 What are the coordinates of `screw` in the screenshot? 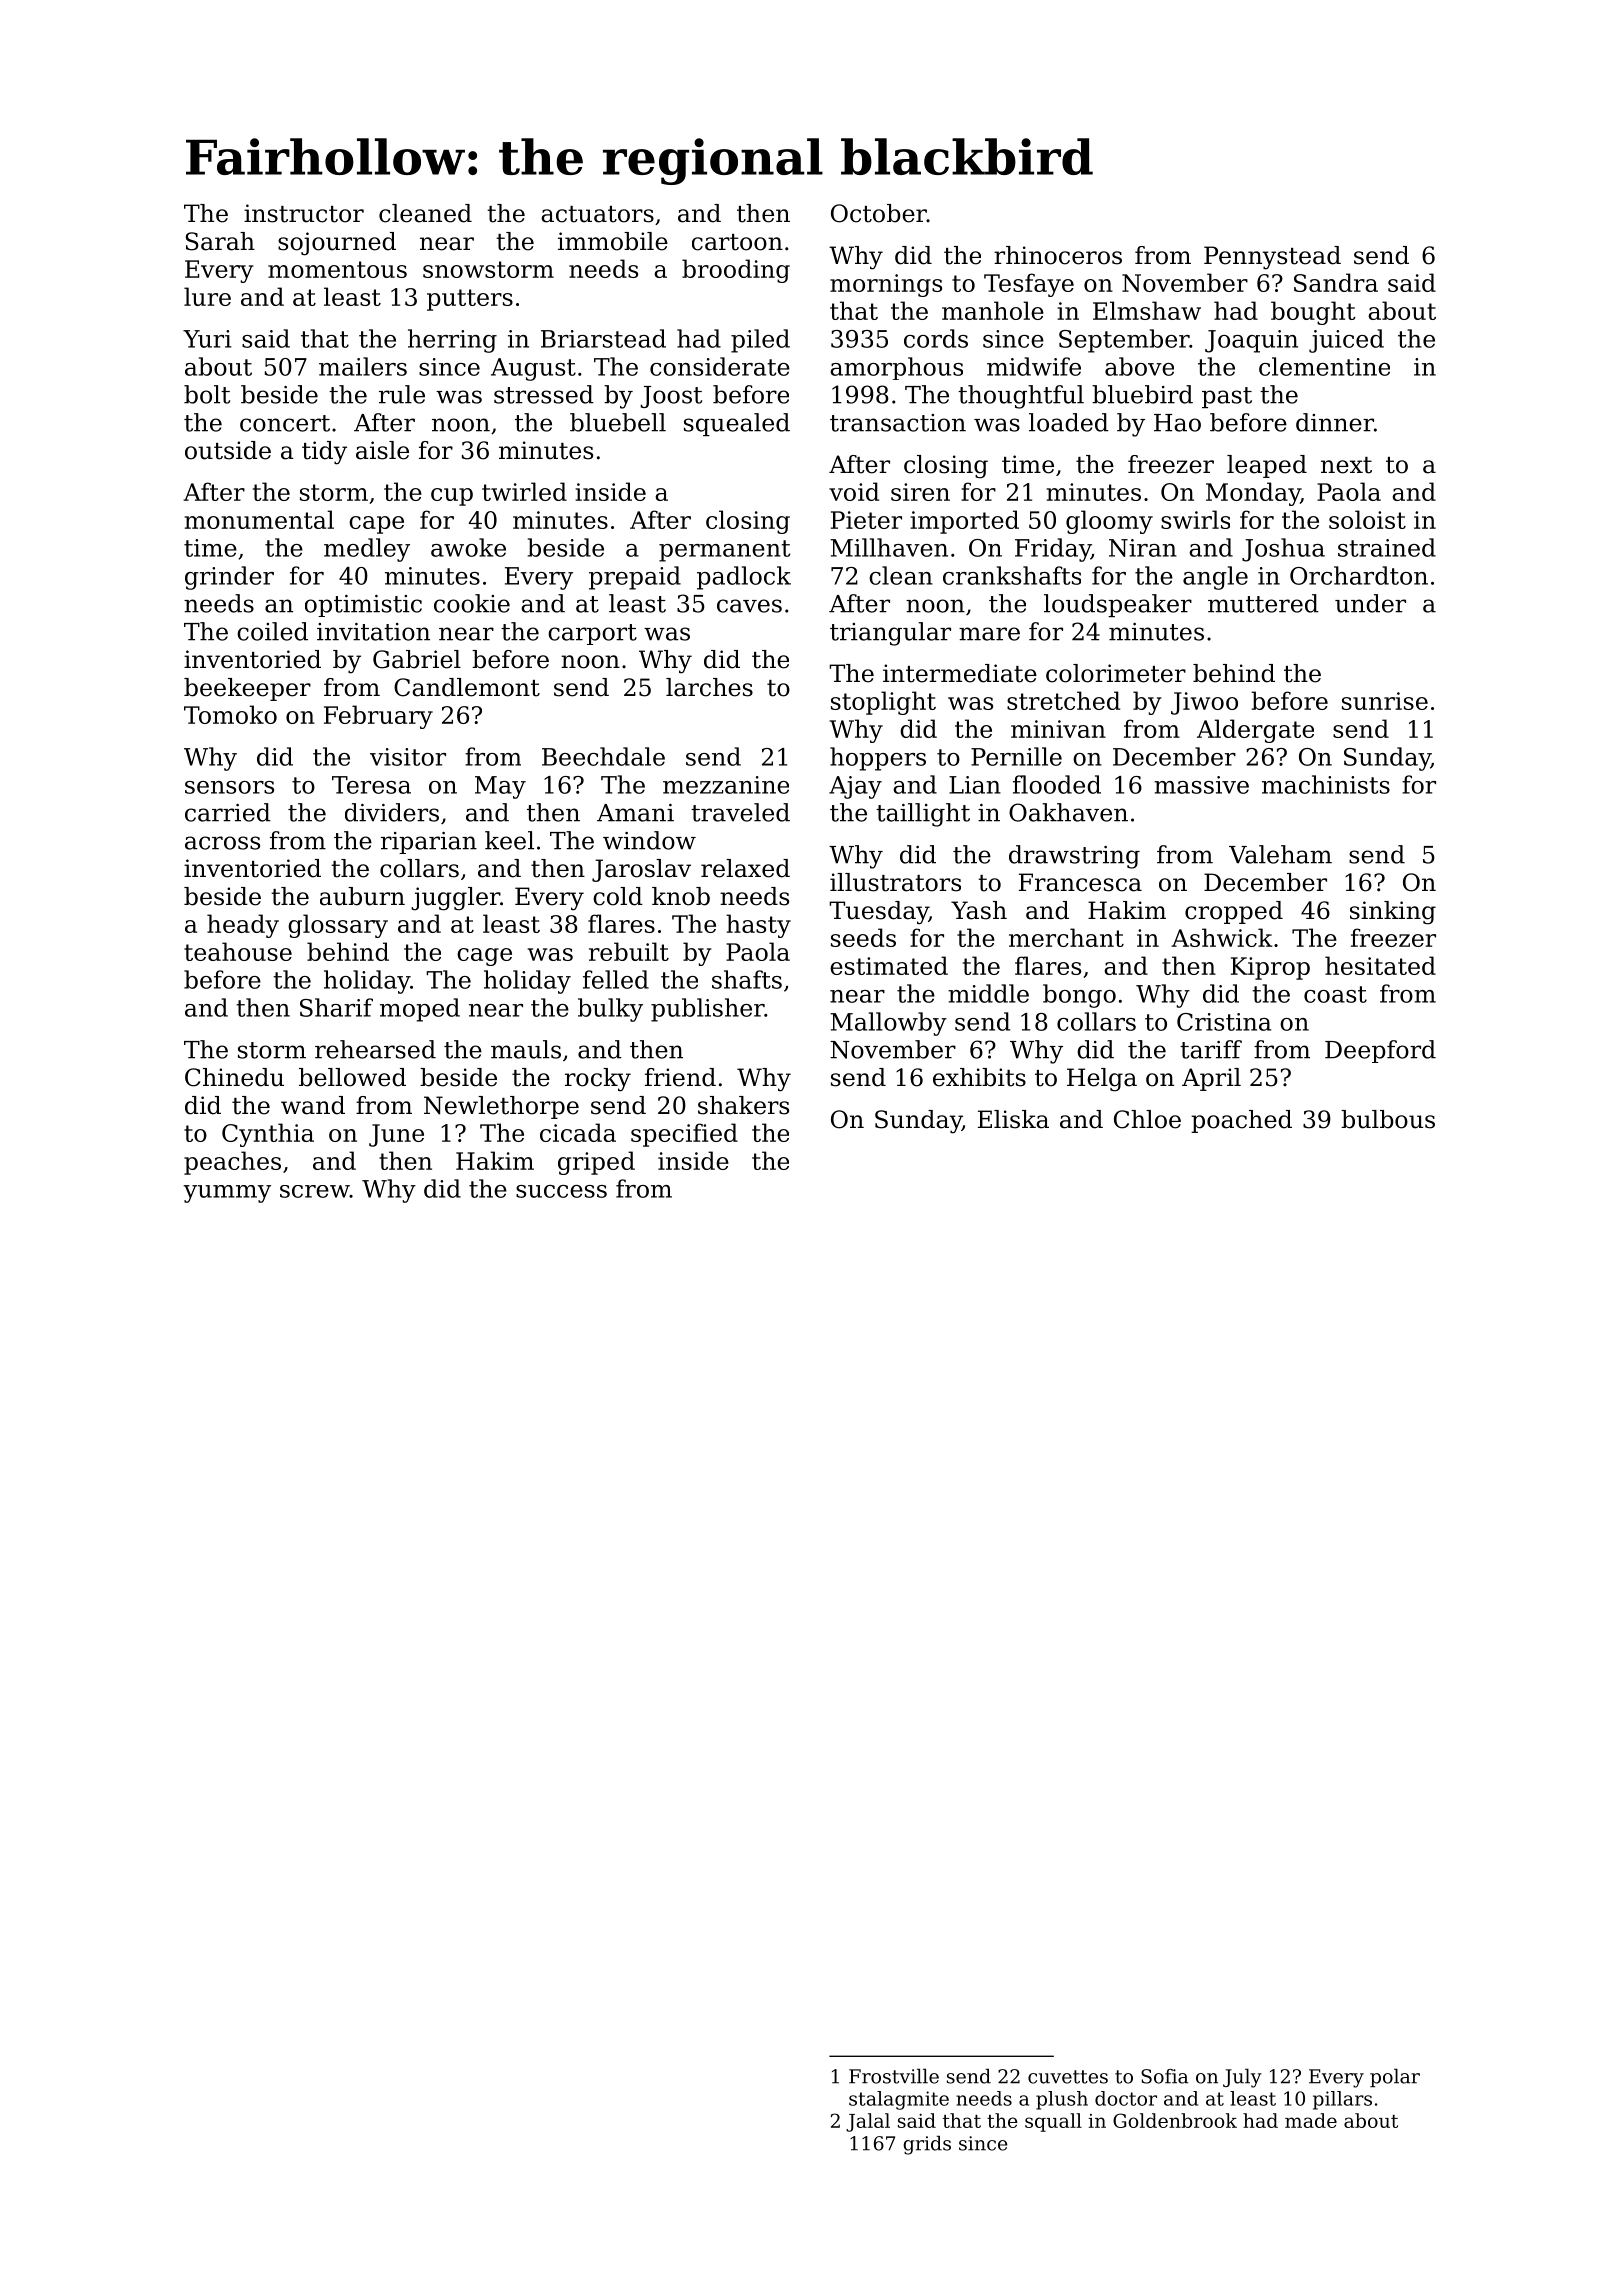 It's located at (315, 1191).
